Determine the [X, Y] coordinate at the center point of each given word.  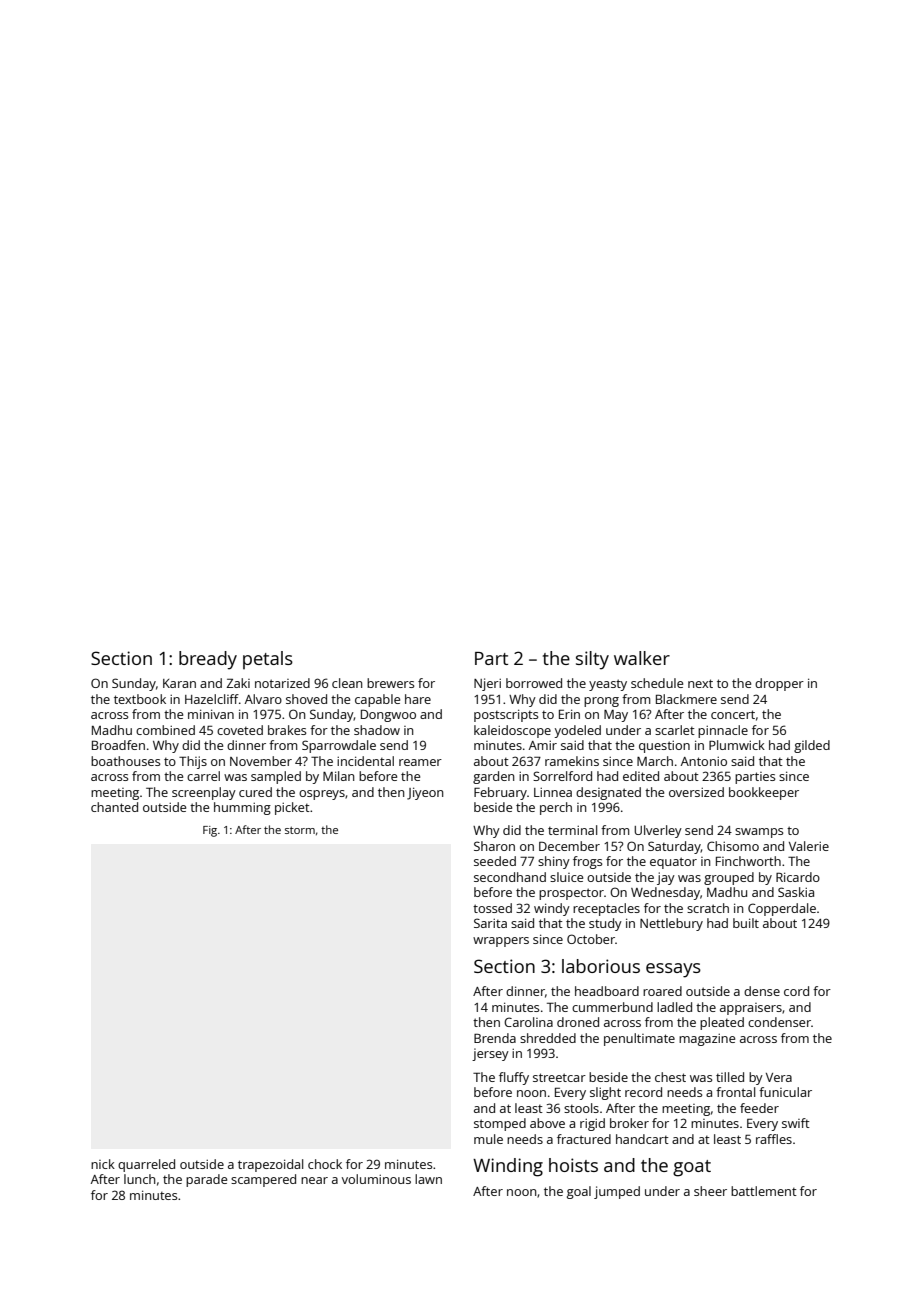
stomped [500, 1124]
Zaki [238, 683]
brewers [390, 683]
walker [642, 658]
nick [103, 1164]
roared [662, 991]
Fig [210, 831]
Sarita [490, 923]
